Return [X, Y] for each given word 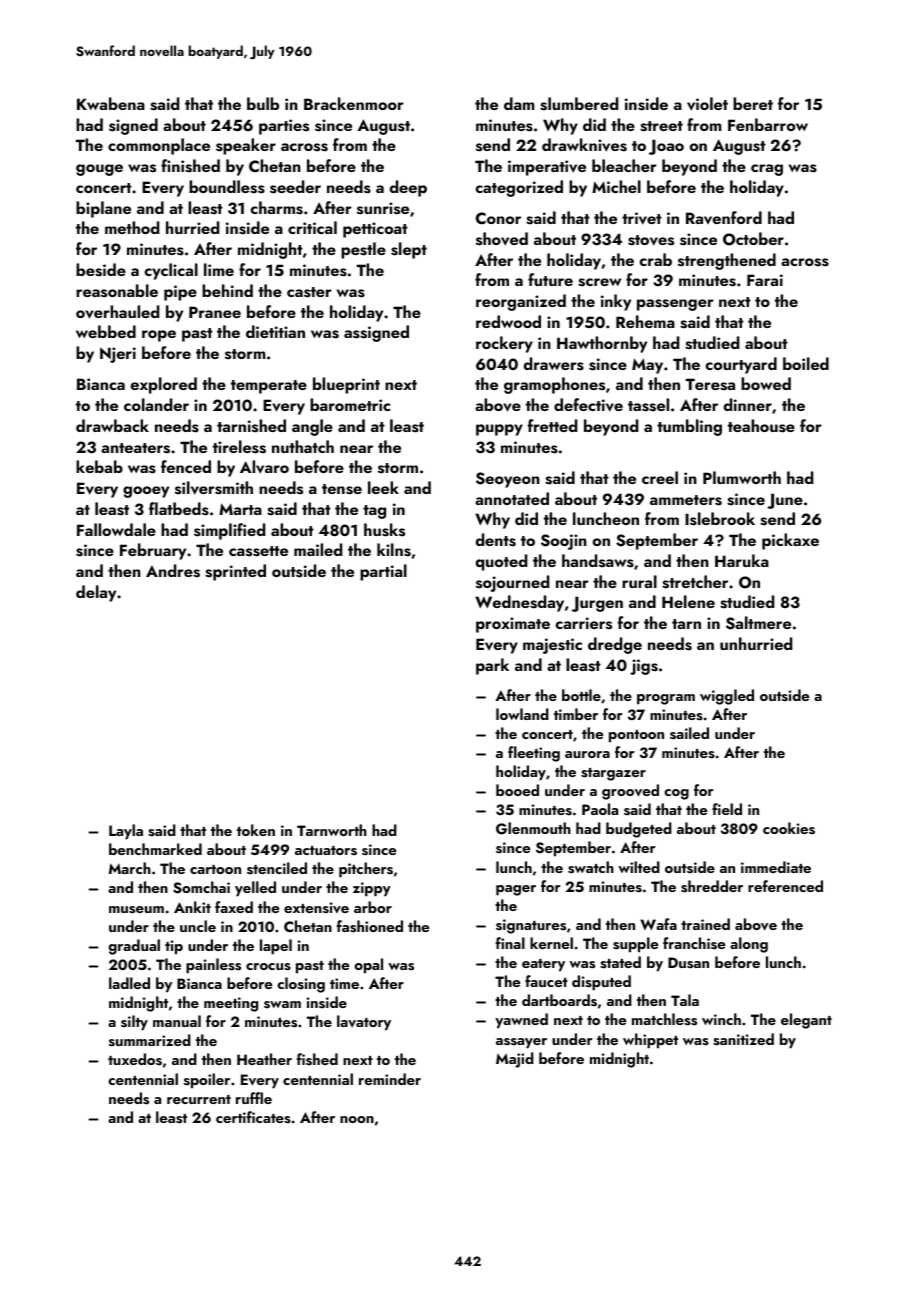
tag [374, 512]
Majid [515, 1060]
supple [635, 945]
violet [707, 104]
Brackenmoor [354, 103]
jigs [644, 667]
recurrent [199, 1099]
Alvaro [264, 467]
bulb [263, 103]
